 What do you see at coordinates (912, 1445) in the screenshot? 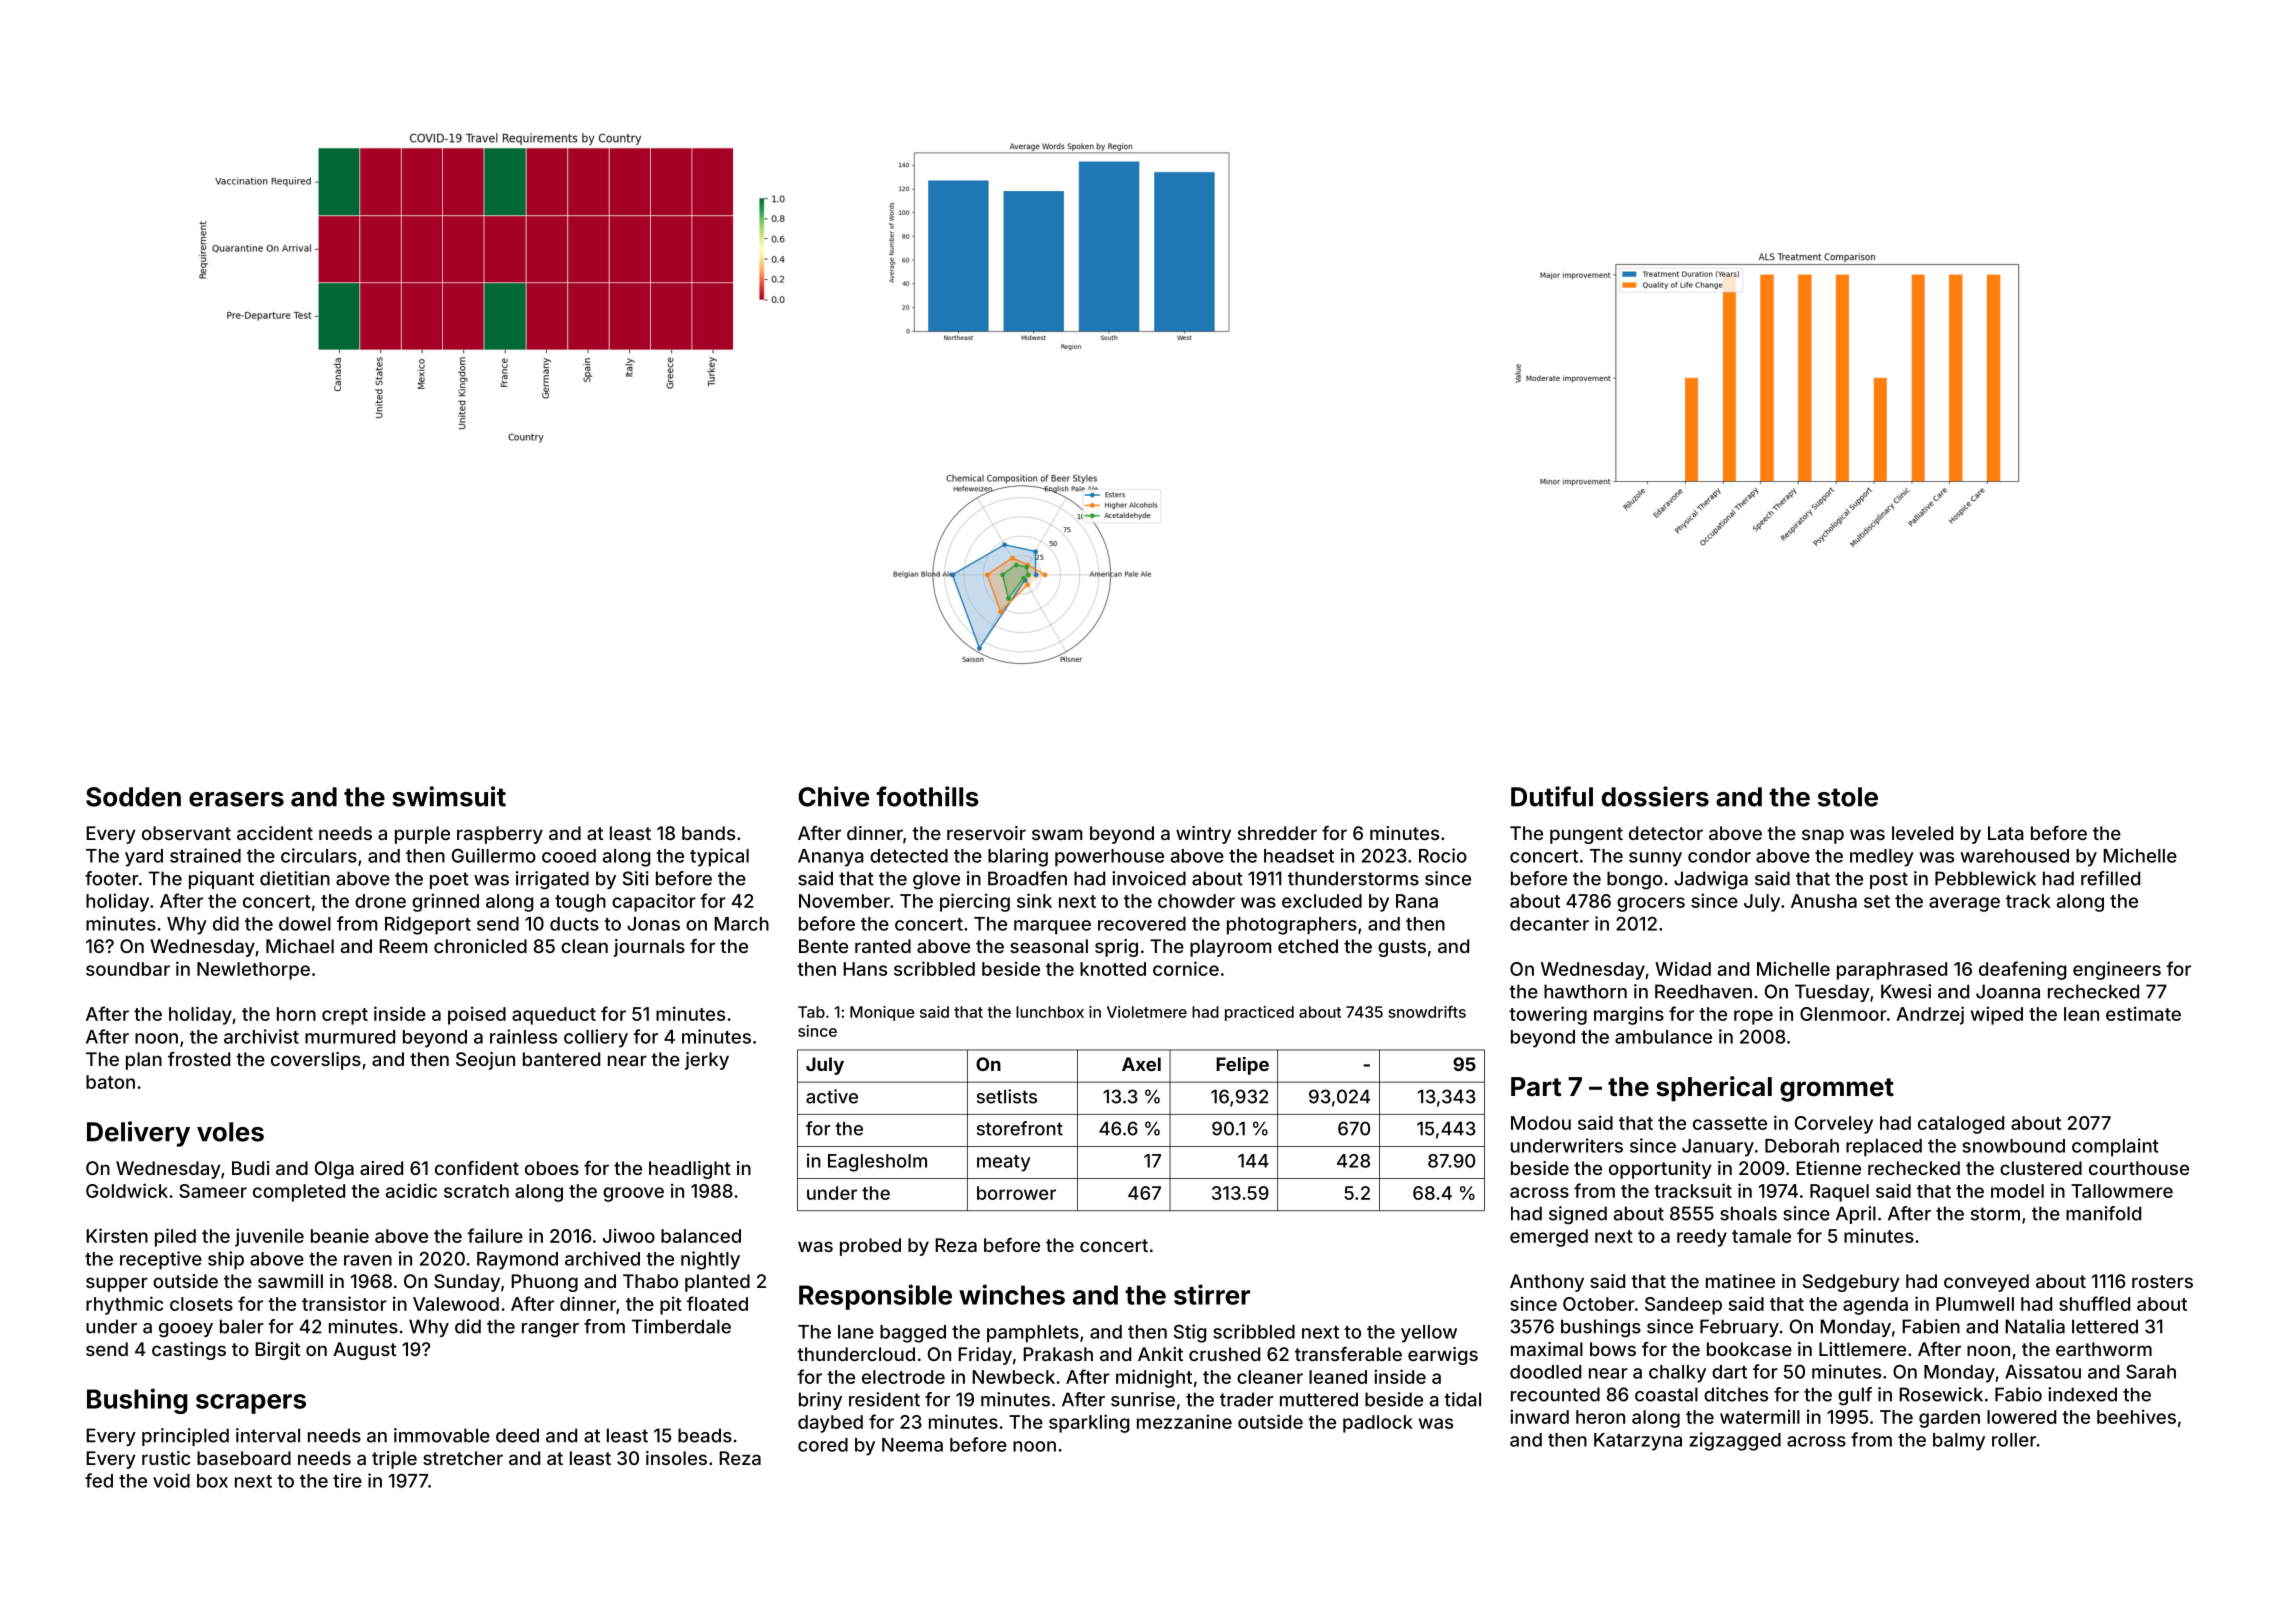
I see `Neema` at bounding box center [912, 1445].
